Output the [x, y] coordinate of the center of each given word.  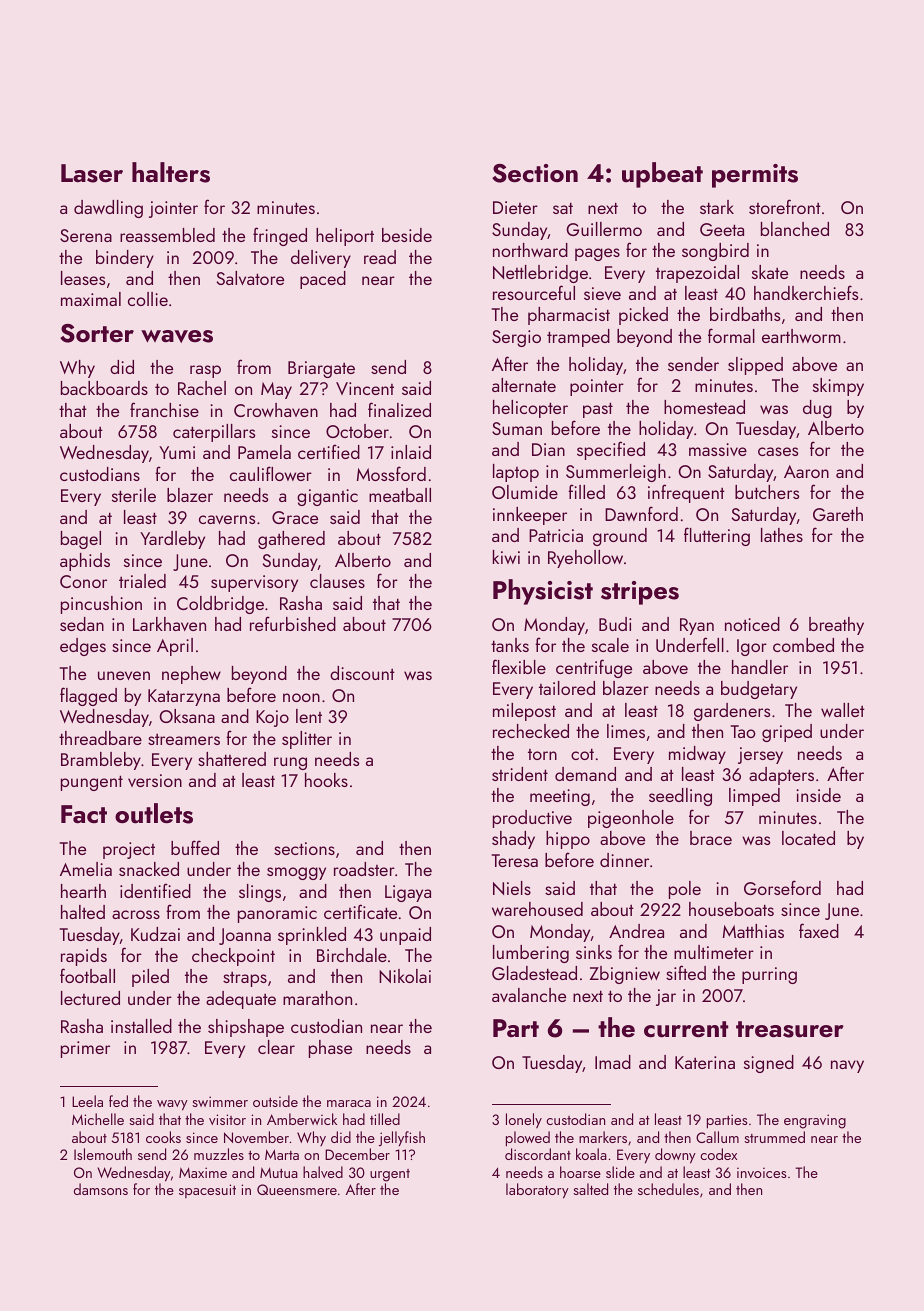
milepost [524, 712]
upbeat [662, 175]
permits [755, 176]
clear [276, 1047]
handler [760, 667]
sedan [82, 624]
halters [171, 172]
